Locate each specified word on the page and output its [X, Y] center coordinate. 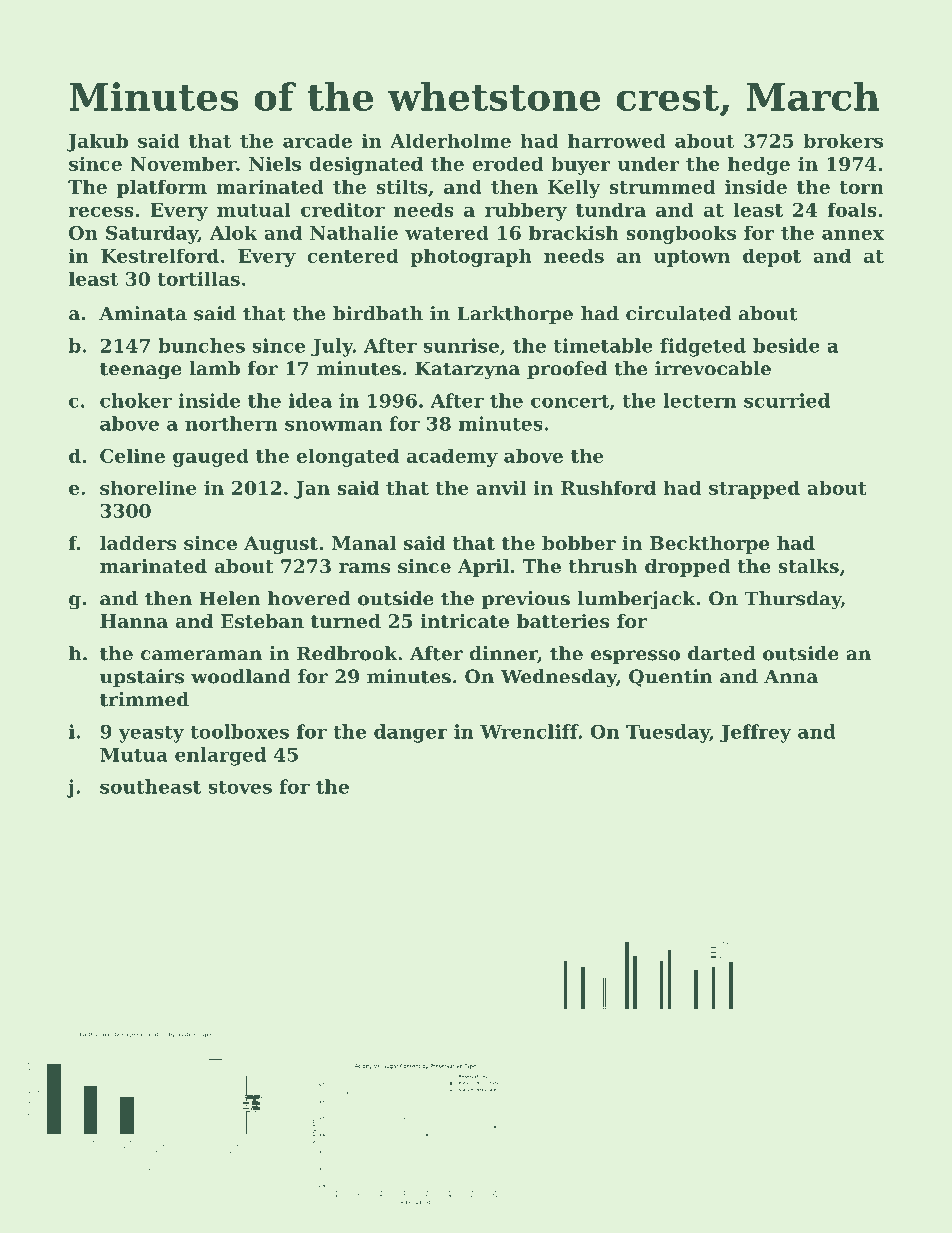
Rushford [608, 487]
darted [722, 653]
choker [136, 400]
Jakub [97, 142]
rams [364, 568]
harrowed [617, 140]
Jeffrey [756, 733]
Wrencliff [529, 731]
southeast [150, 786]
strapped [754, 489]
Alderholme [450, 140]
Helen [230, 598]
